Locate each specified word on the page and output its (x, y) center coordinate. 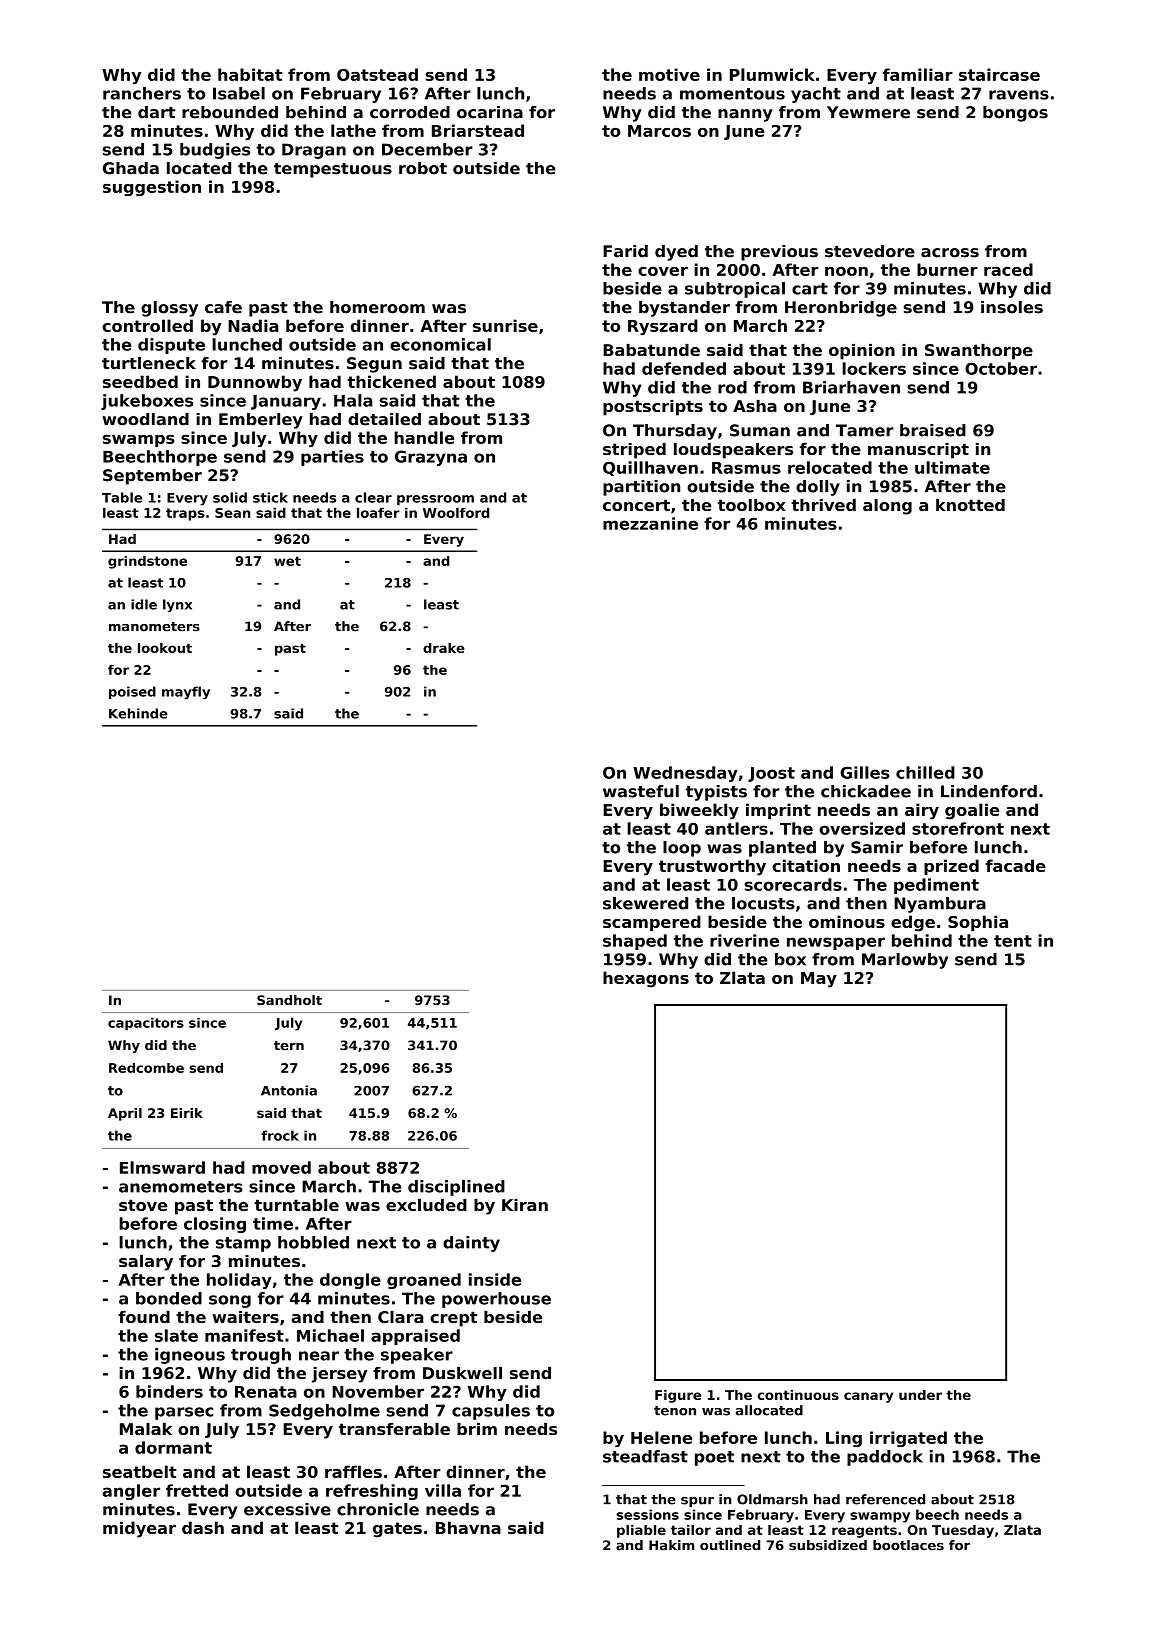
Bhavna (468, 1527)
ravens (1019, 95)
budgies (215, 151)
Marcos (659, 131)
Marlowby (905, 961)
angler (131, 1492)
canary (868, 1397)
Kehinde (138, 713)
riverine (744, 940)
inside (495, 1279)
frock (280, 1135)
